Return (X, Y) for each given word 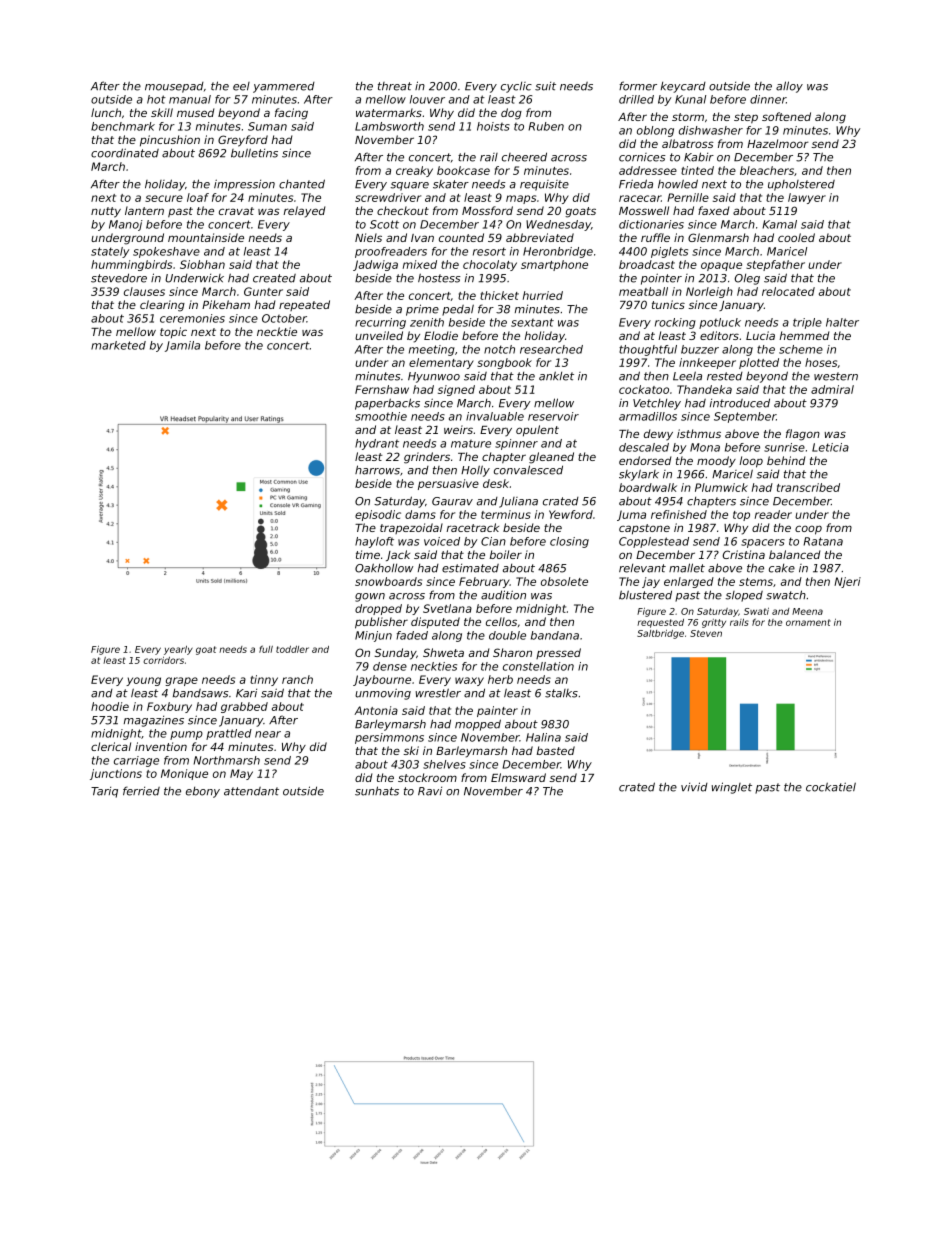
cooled (796, 237)
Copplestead (654, 542)
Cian (493, 541)
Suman (267, 126)
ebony (203, 792)
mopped (478, 725)
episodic (378, 515)
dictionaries (651, 224)
